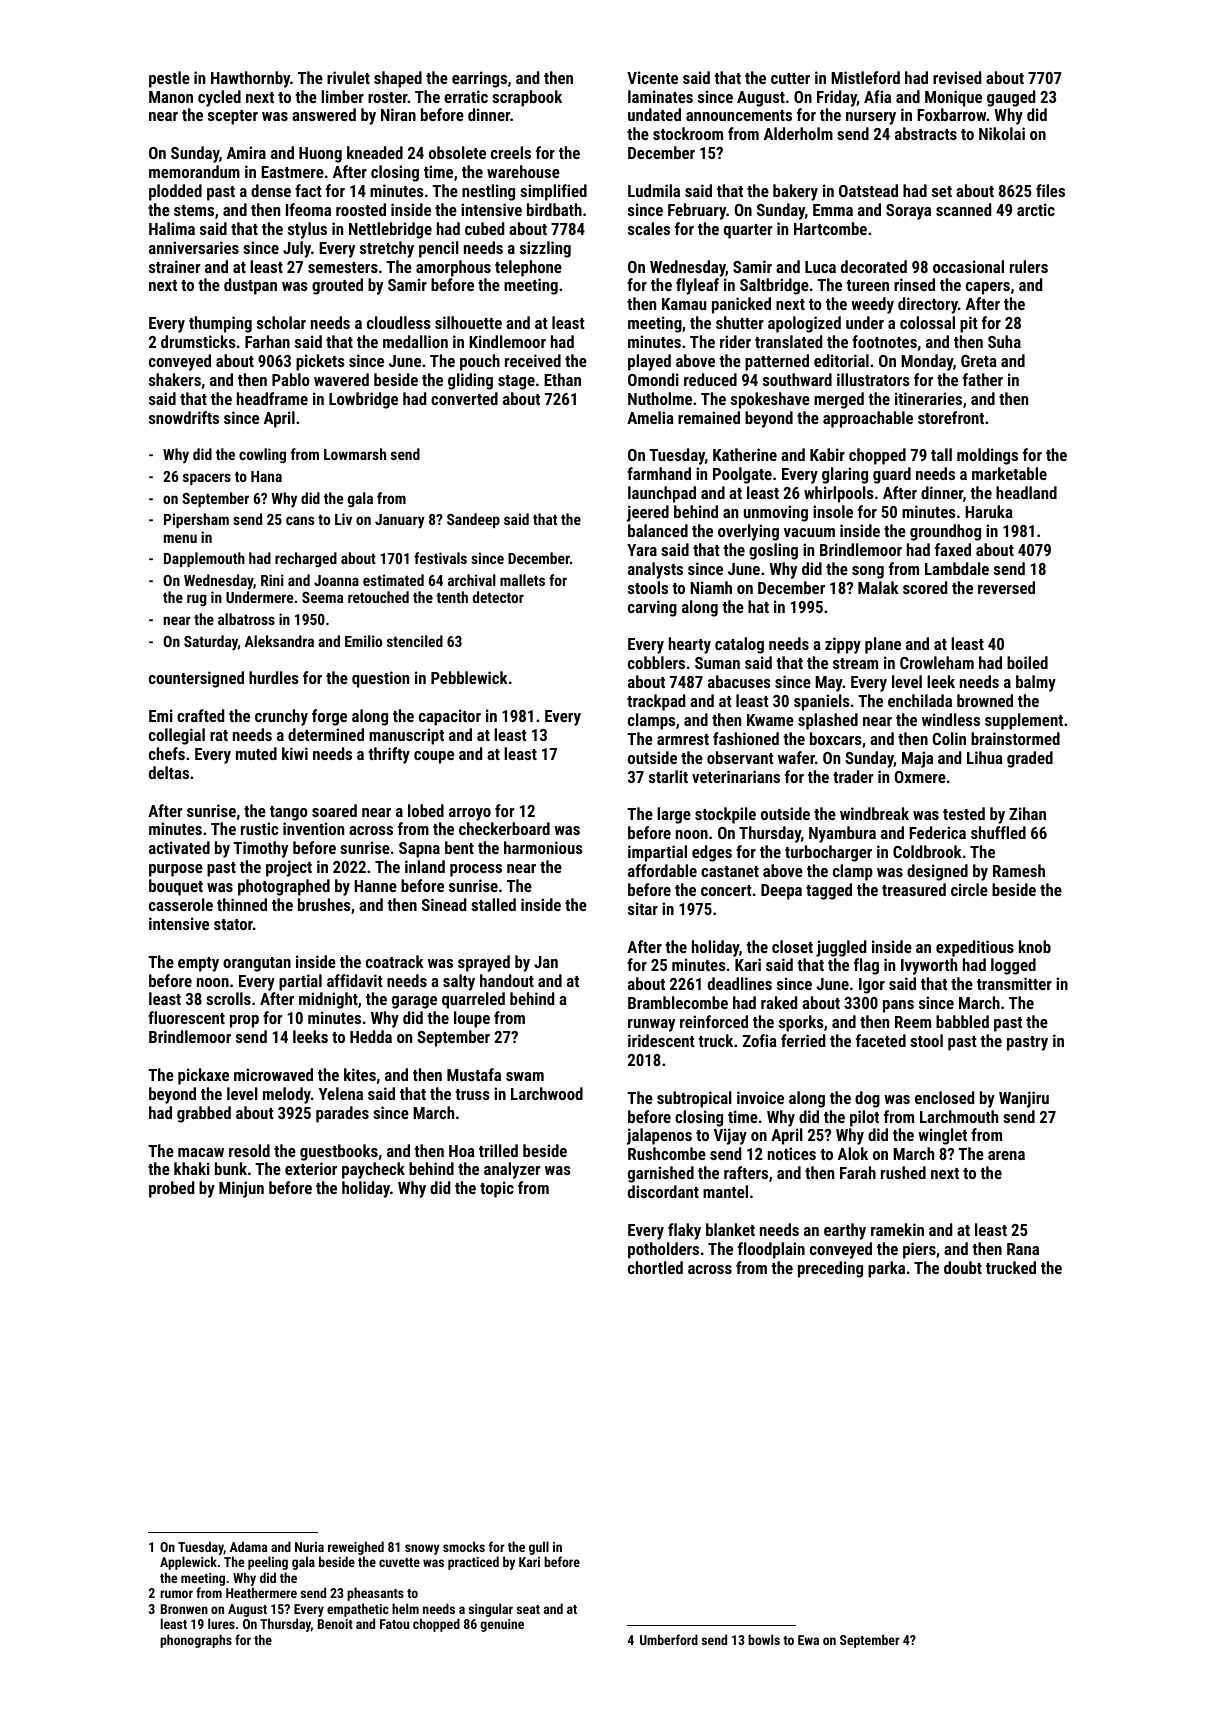 Image resolution: width=1217 pixels, height=1721 pixels. What do you see at coordinates (176, 887) in the screenshot?
I see `bouquet` at bounding box center [176, 887].
